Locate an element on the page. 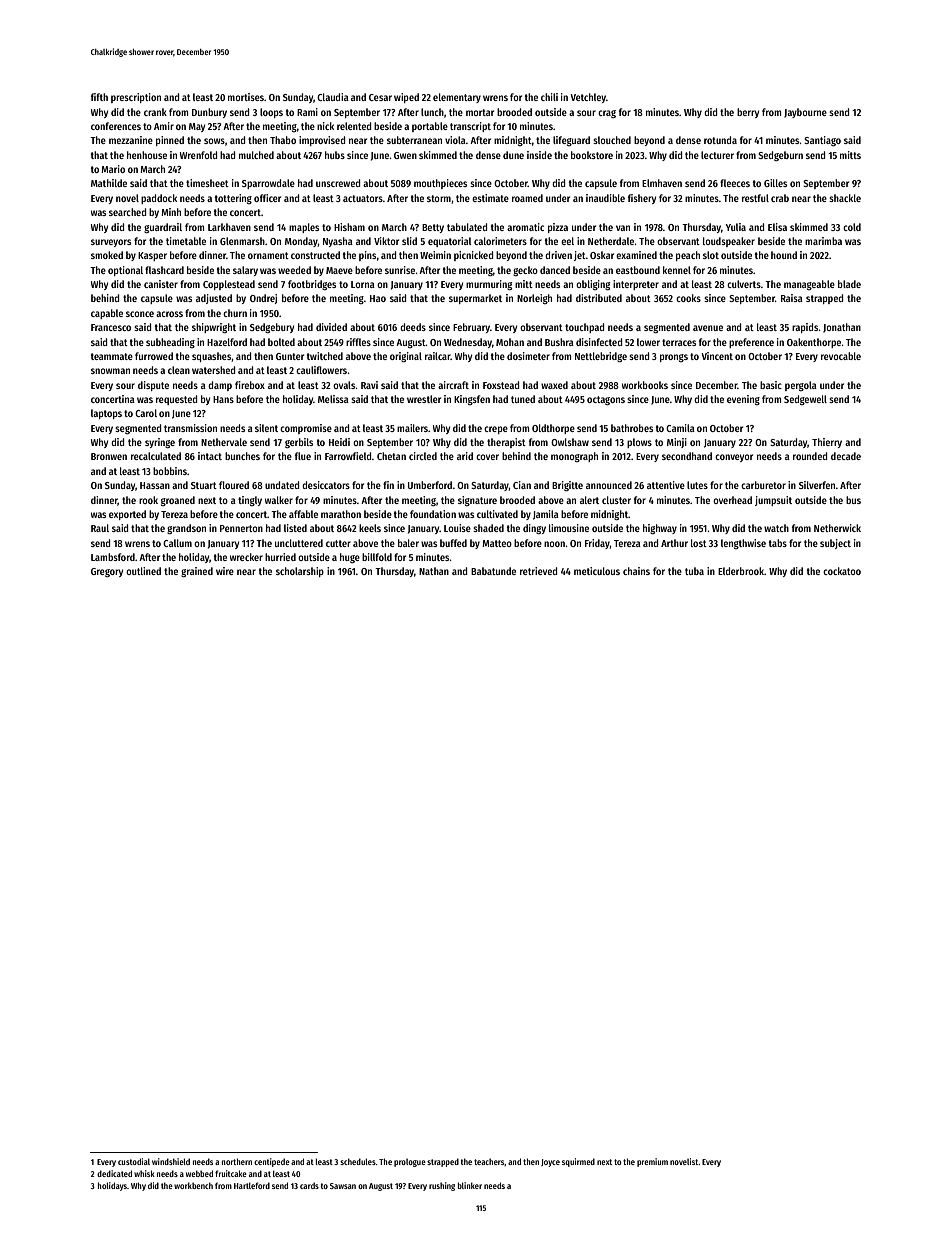 The width and height of the document is (952, 1233). berry is located at coordinates (748, 113).
